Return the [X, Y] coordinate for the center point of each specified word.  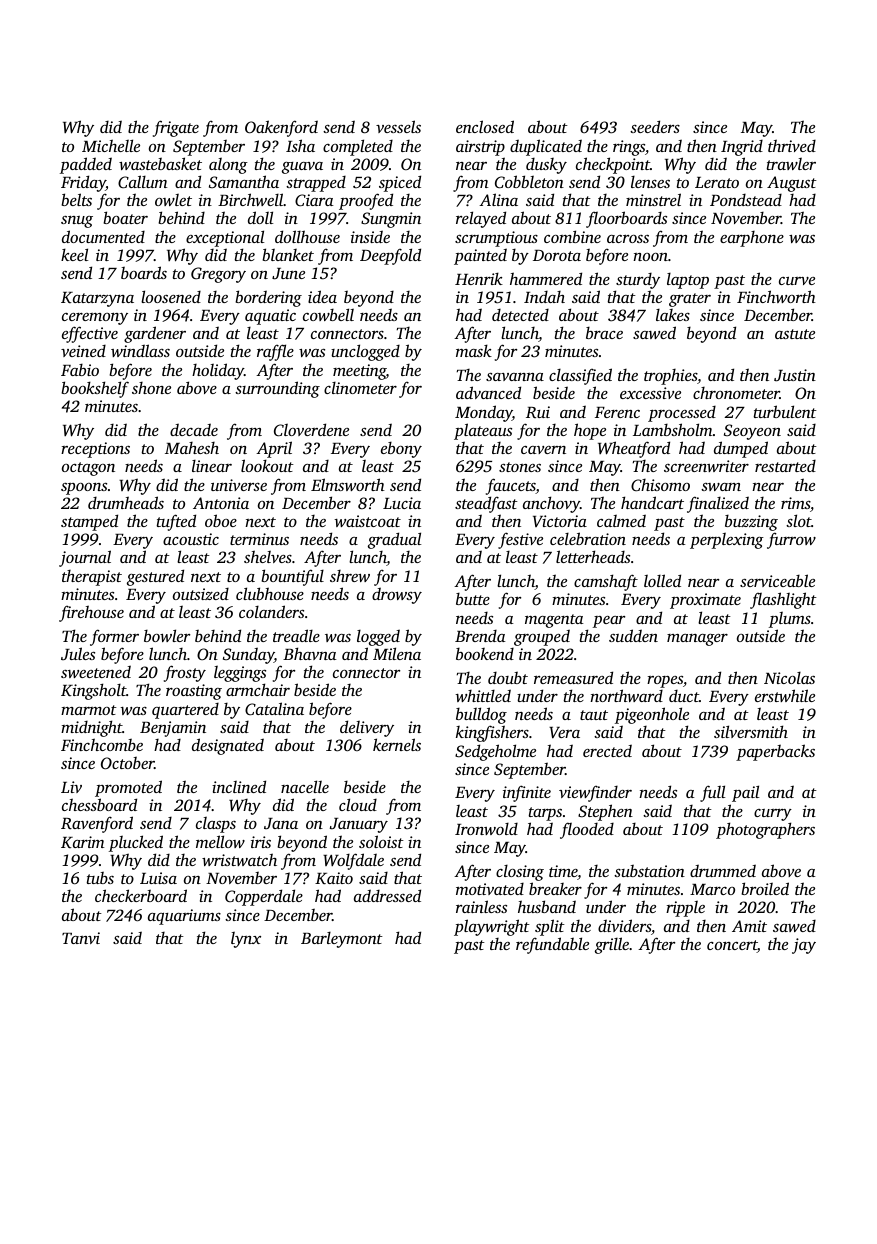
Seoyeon [752, 432]
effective [90, 334]
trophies [670, 377]
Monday [483, 413]
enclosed [485, 126]
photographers [765, 830]
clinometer [360, 388]
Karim [82, 842]
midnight [91, 728]
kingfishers [492, 733]
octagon [88, 469]
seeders [655, 126]
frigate [176, 128]
